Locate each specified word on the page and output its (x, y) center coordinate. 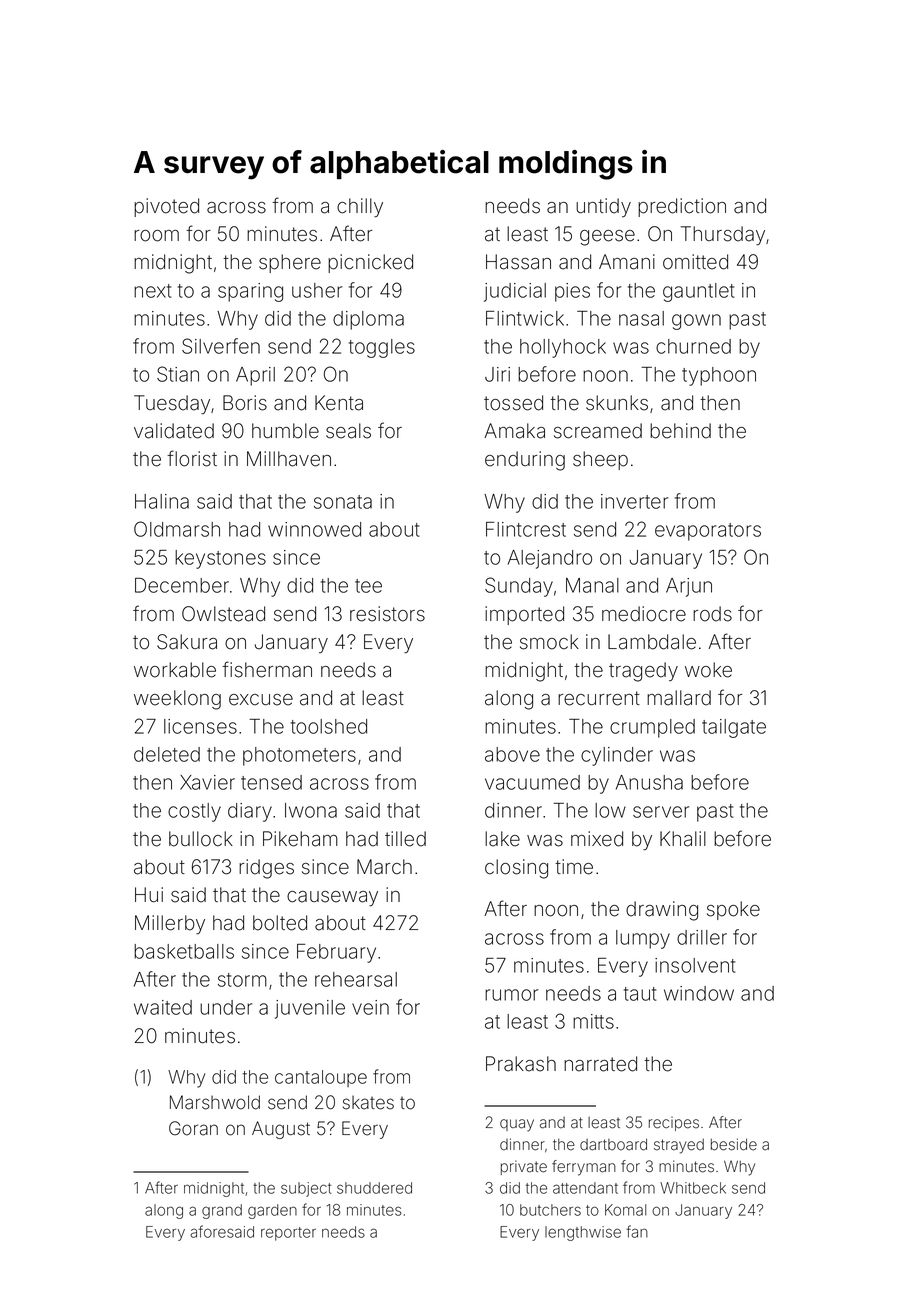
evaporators (708, 532)
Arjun (689, 587)
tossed (513, 403)
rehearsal (356, 979)
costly (194, 812)
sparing (250, 292)
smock (549, 642)
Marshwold (215, 1102)
